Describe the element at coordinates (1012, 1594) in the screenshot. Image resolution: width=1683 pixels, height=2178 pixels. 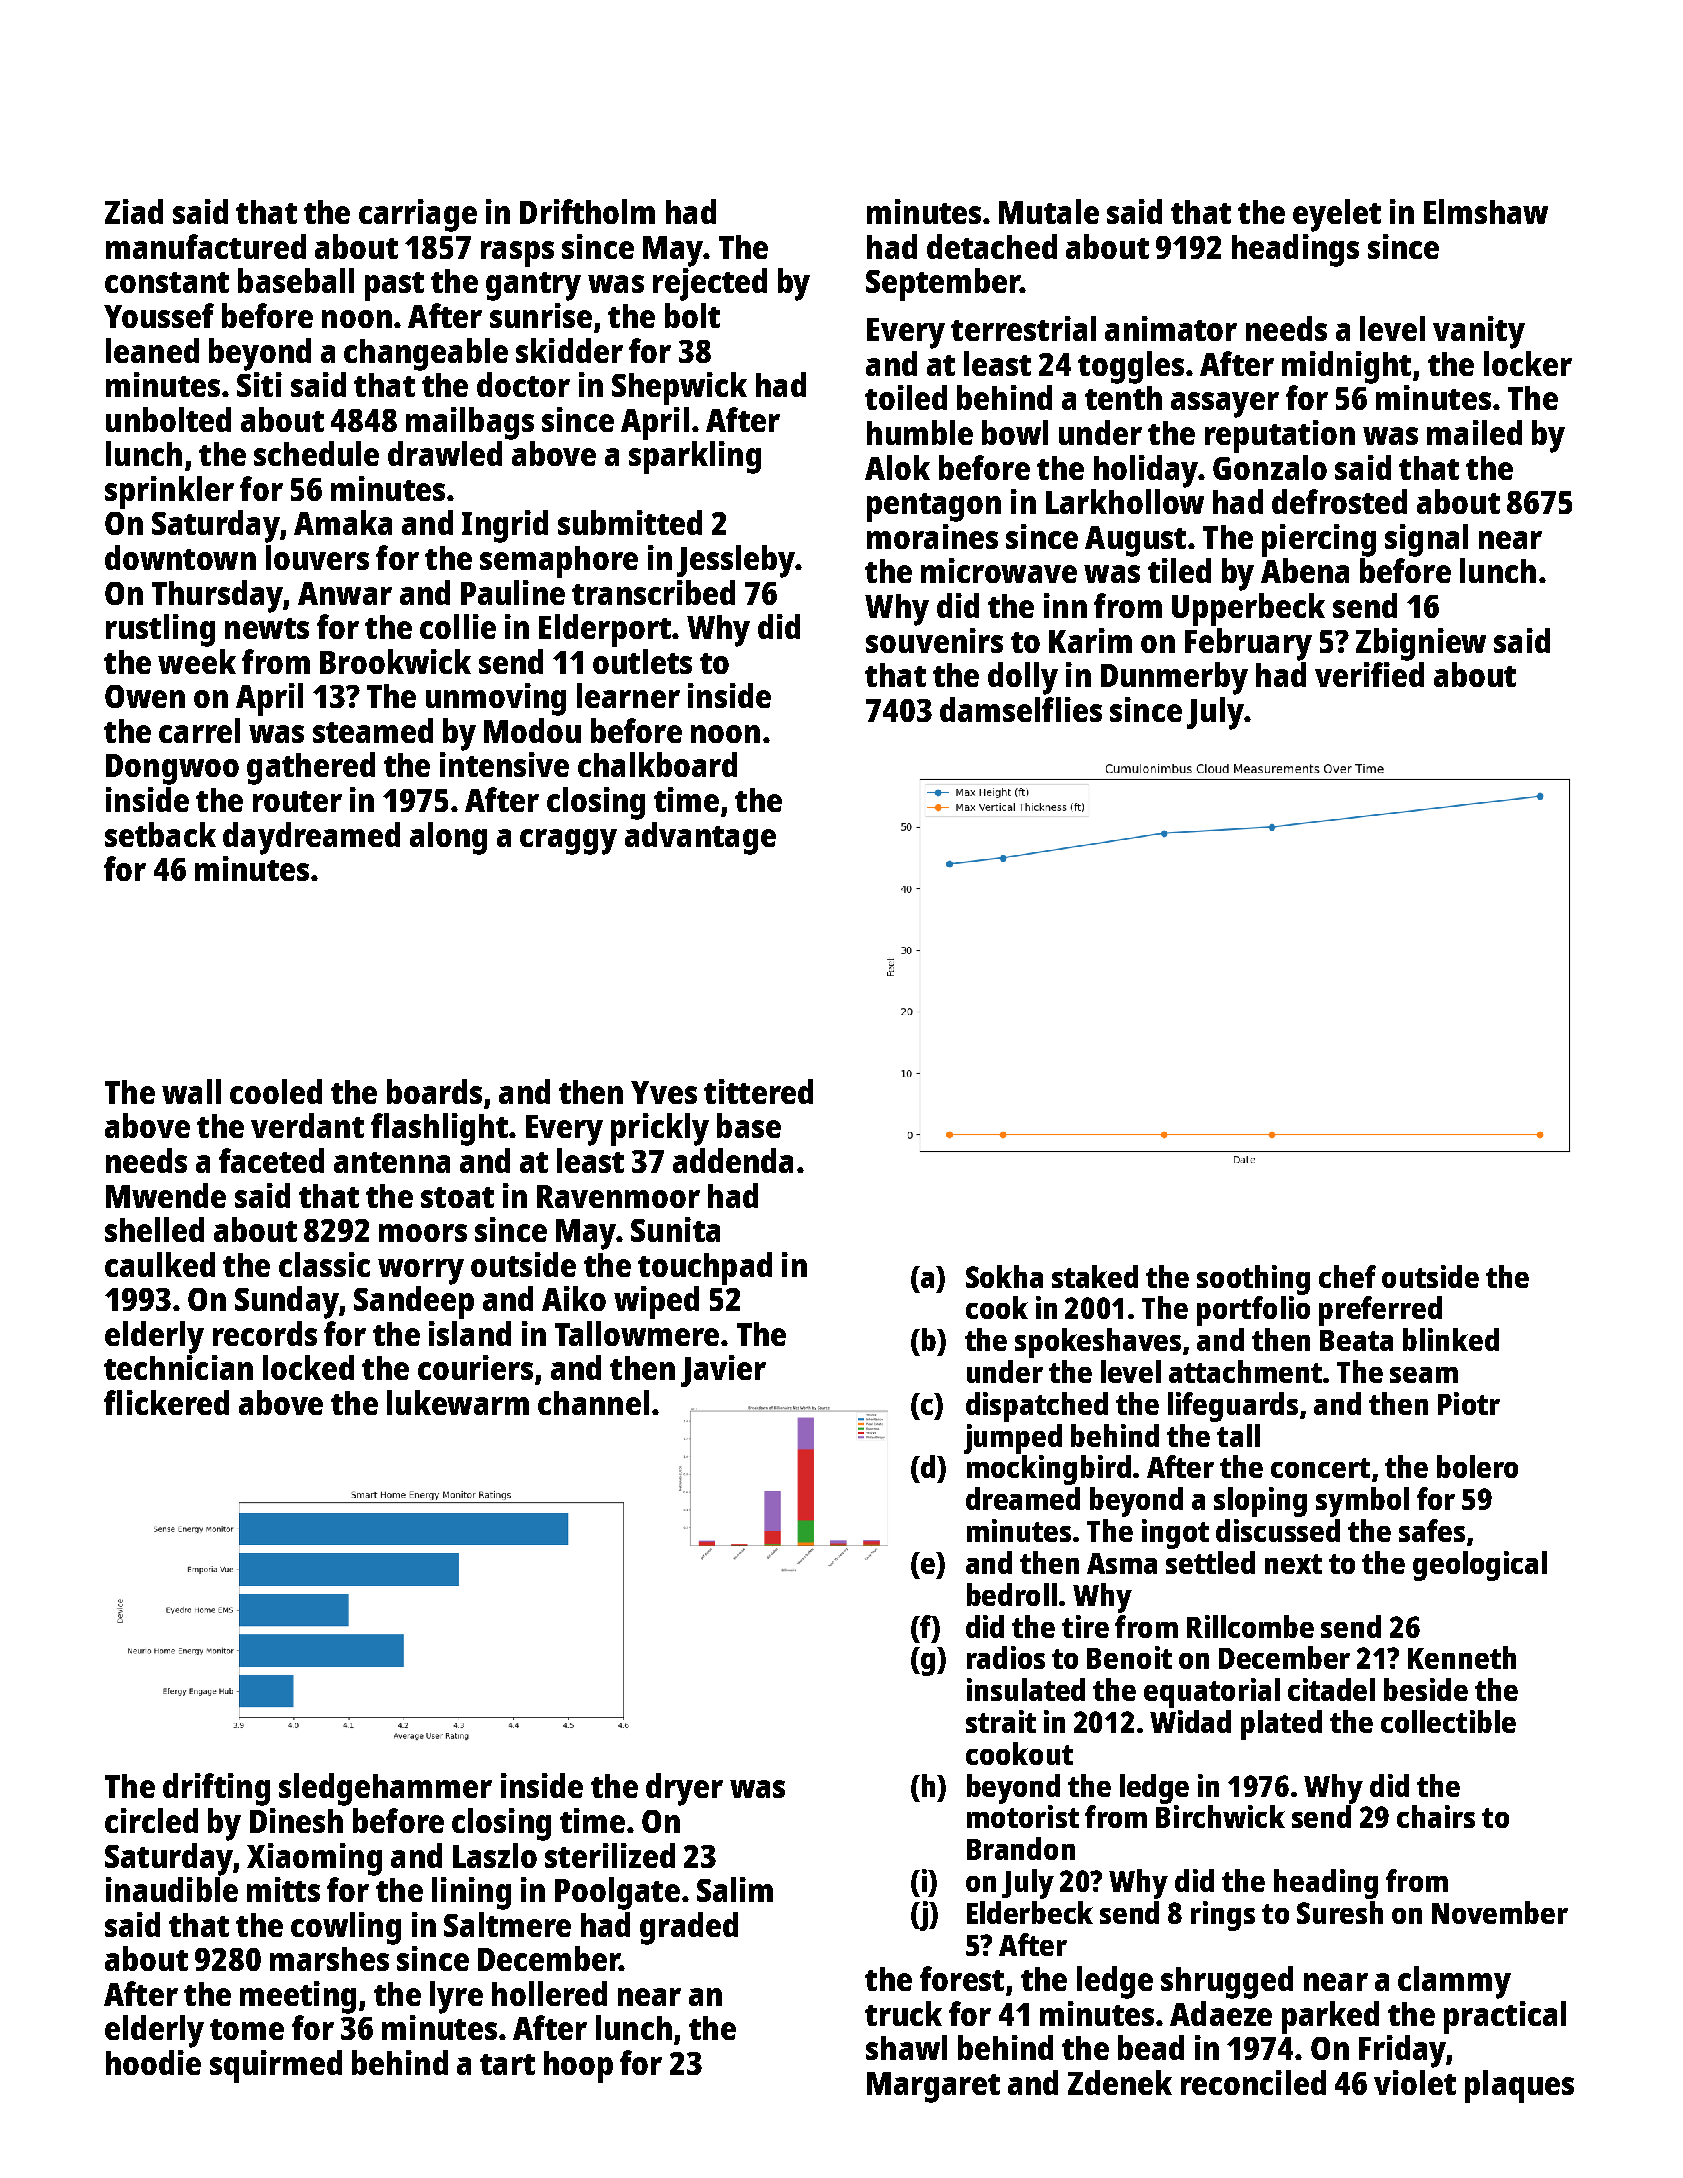
I see `bedroll` at that location.
